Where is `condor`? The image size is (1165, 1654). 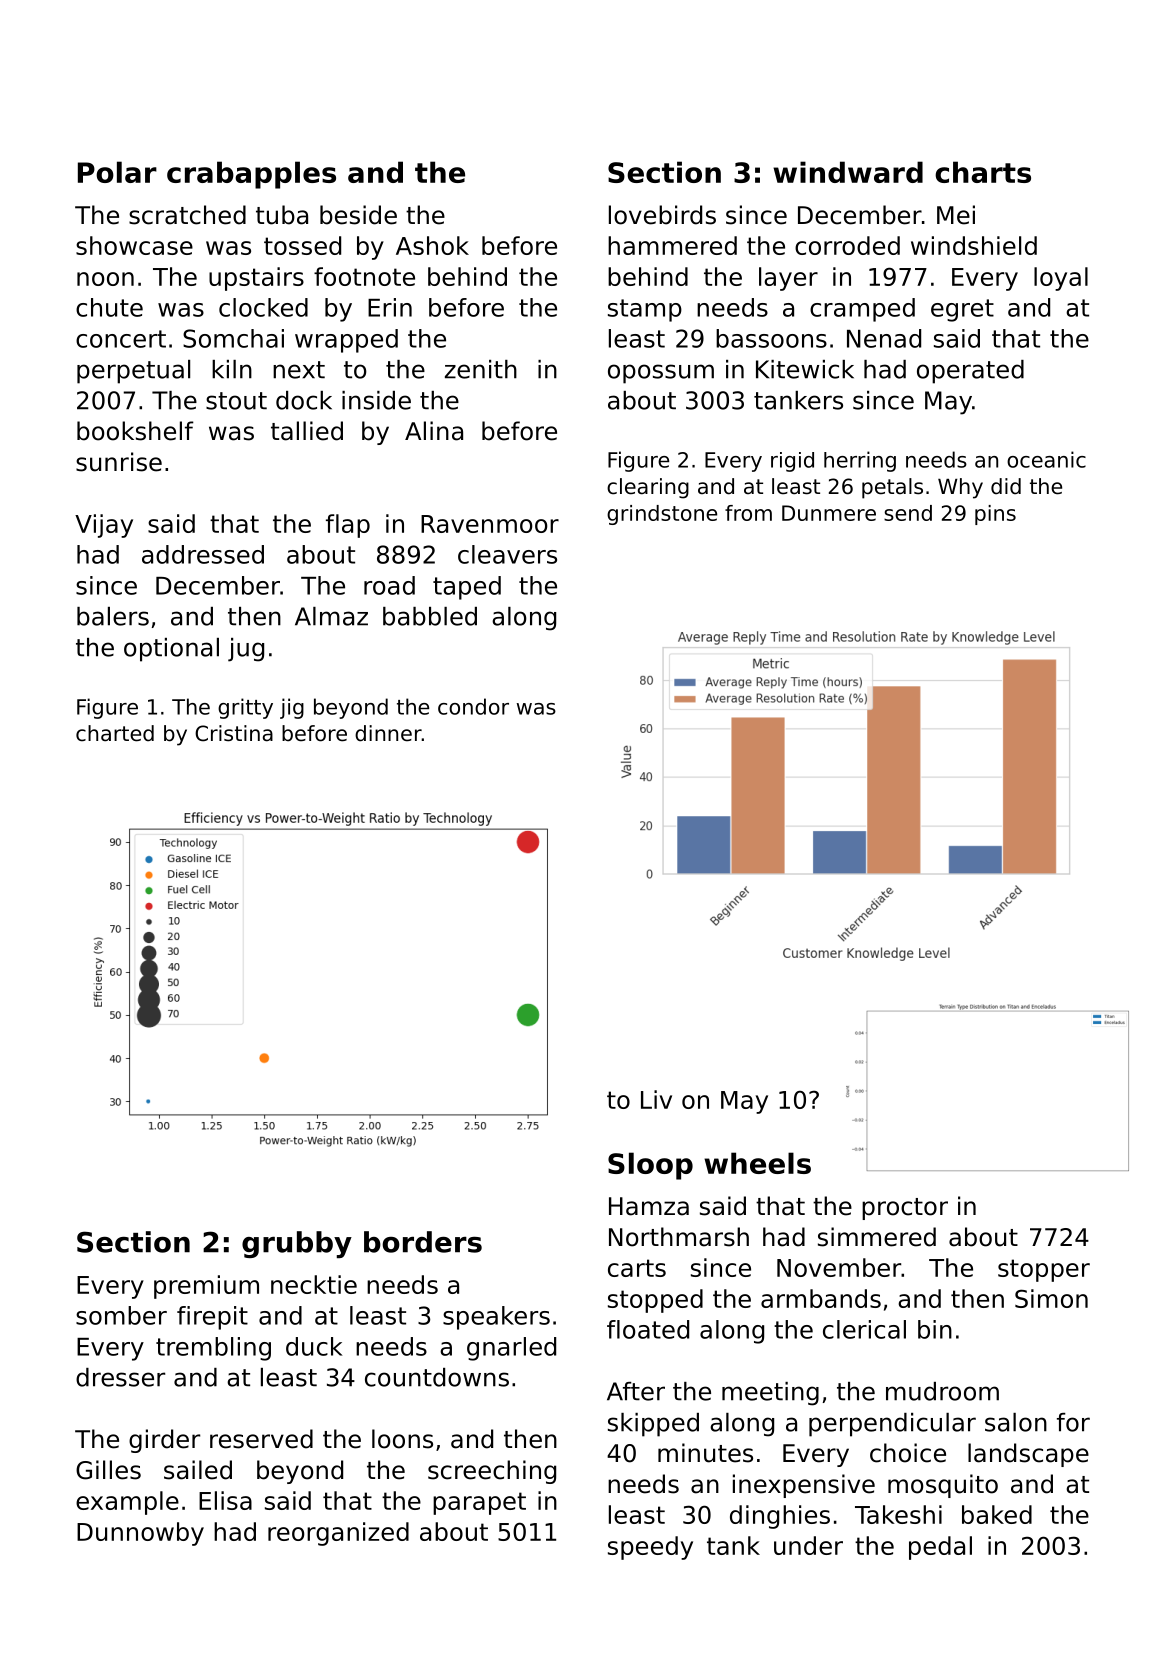
condor is located at coordinates (473, 706).
